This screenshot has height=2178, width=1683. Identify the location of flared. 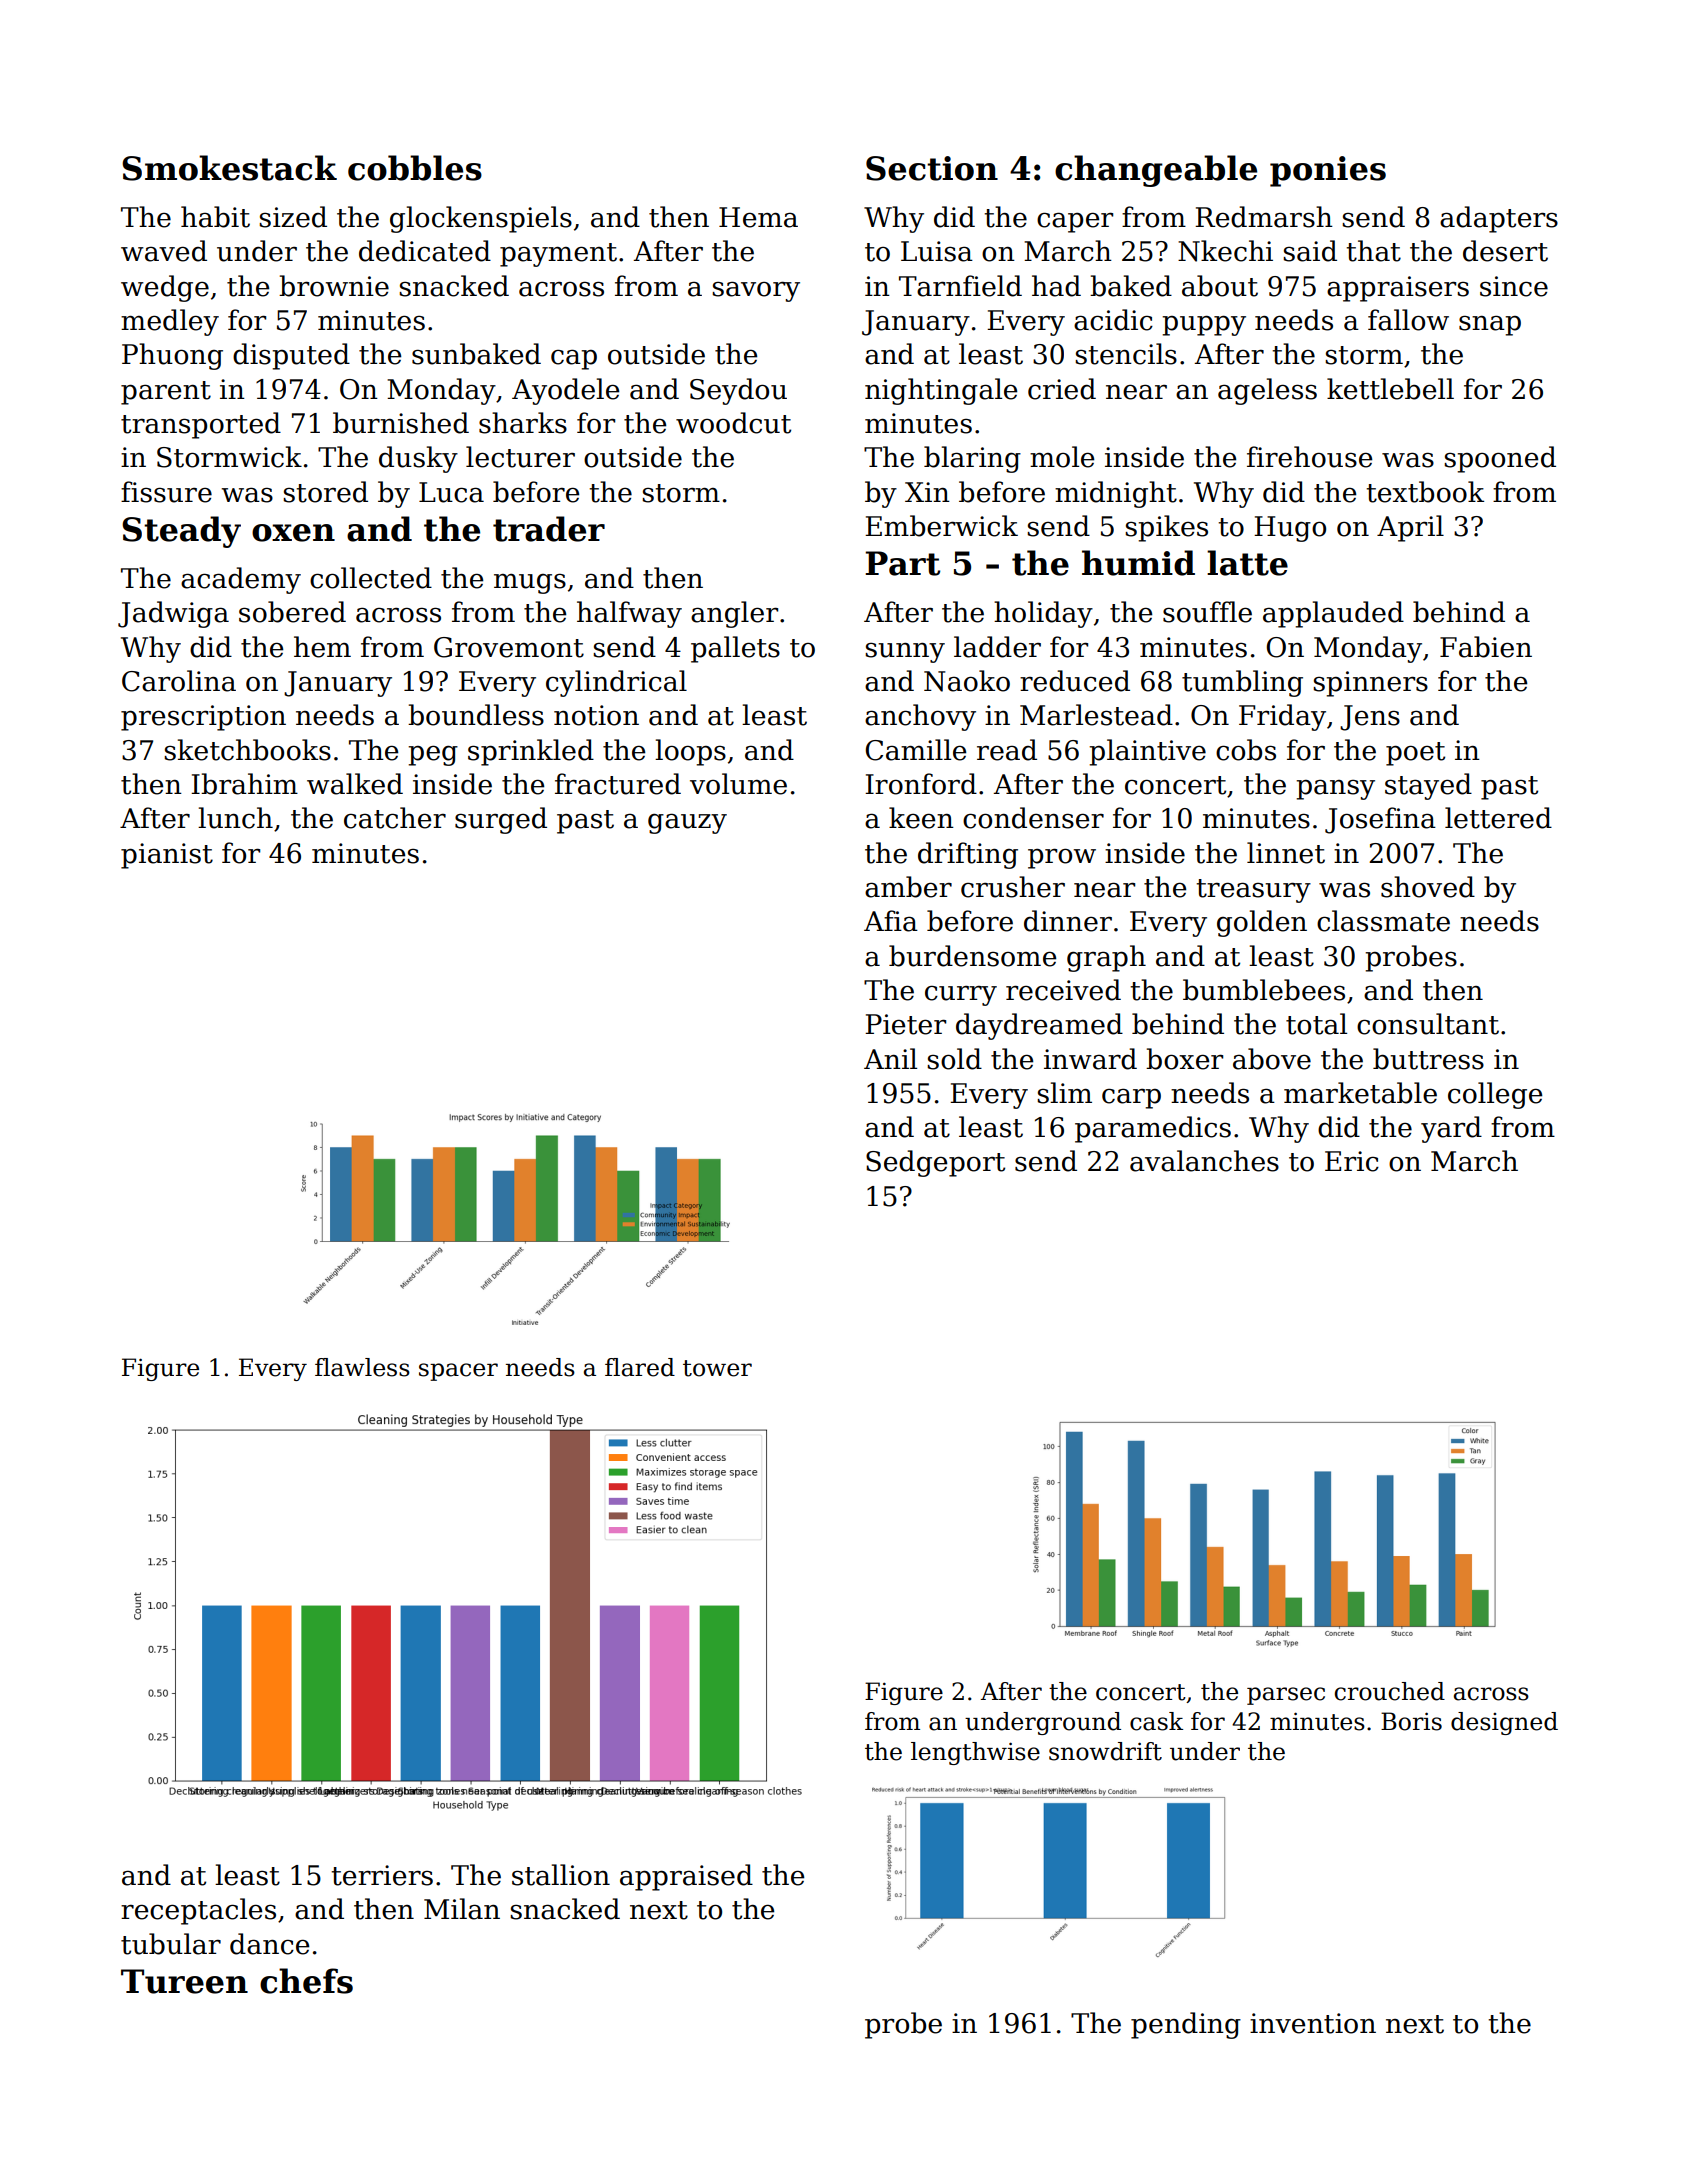
(640, 1367).
